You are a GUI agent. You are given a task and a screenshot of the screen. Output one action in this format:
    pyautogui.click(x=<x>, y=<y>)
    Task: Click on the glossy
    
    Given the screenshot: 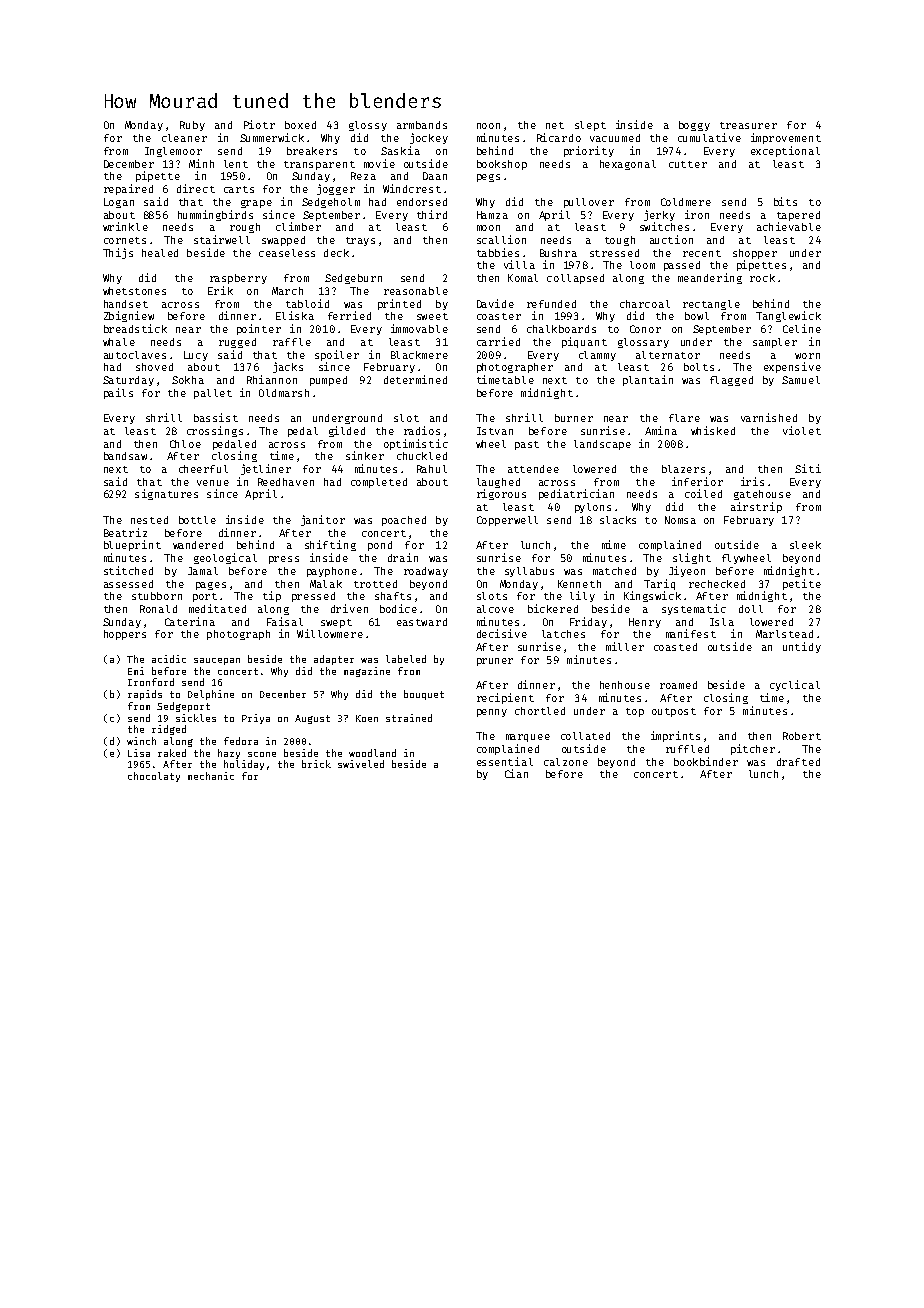 What is the action you would take?
    pyautogui.click(x=368, y=126)
